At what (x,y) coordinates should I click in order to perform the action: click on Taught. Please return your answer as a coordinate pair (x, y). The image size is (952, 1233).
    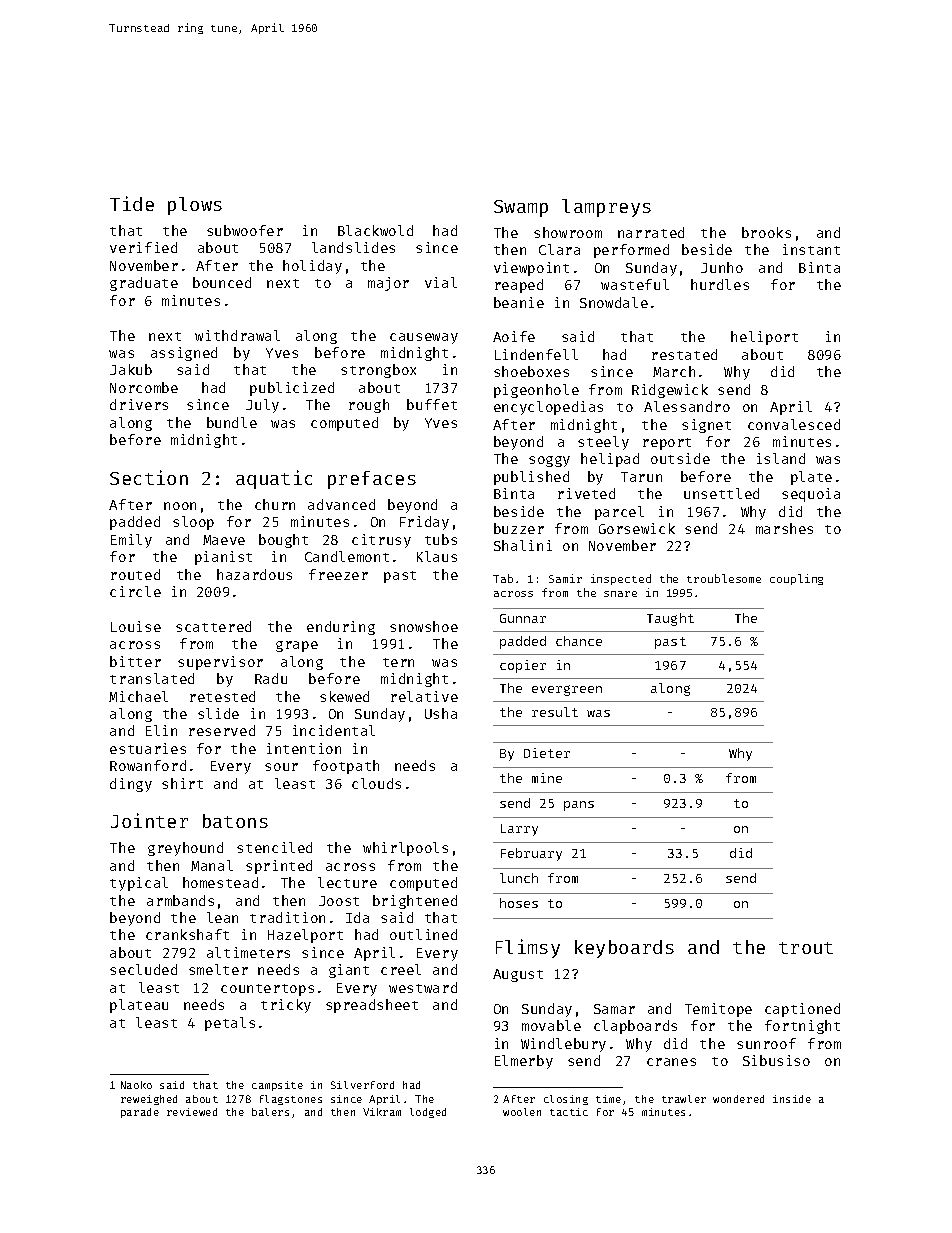
    Looking at the image, I should click on (670, 619).
